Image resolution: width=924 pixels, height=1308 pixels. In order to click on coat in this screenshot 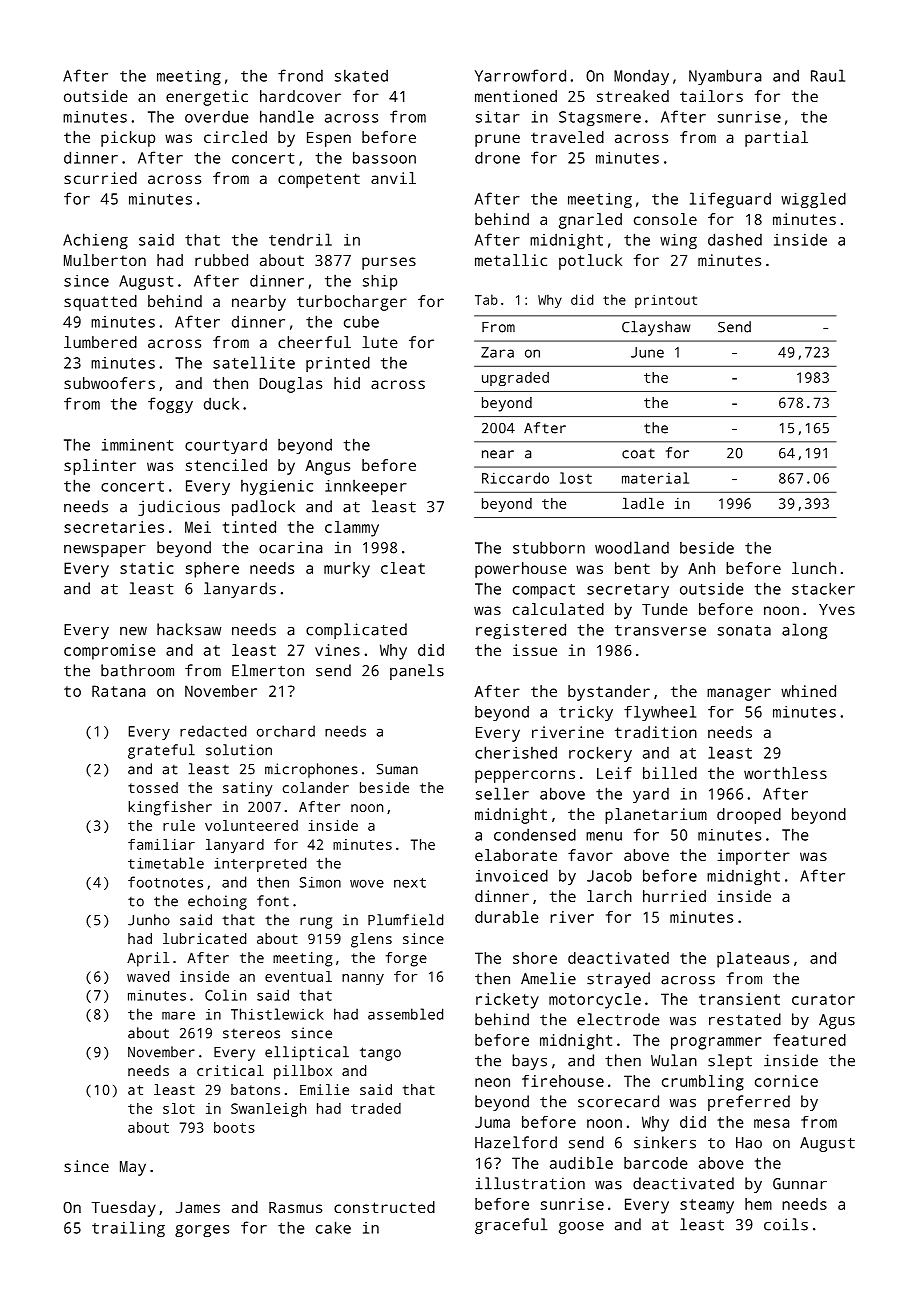, I will do `click(638, 454)`.
